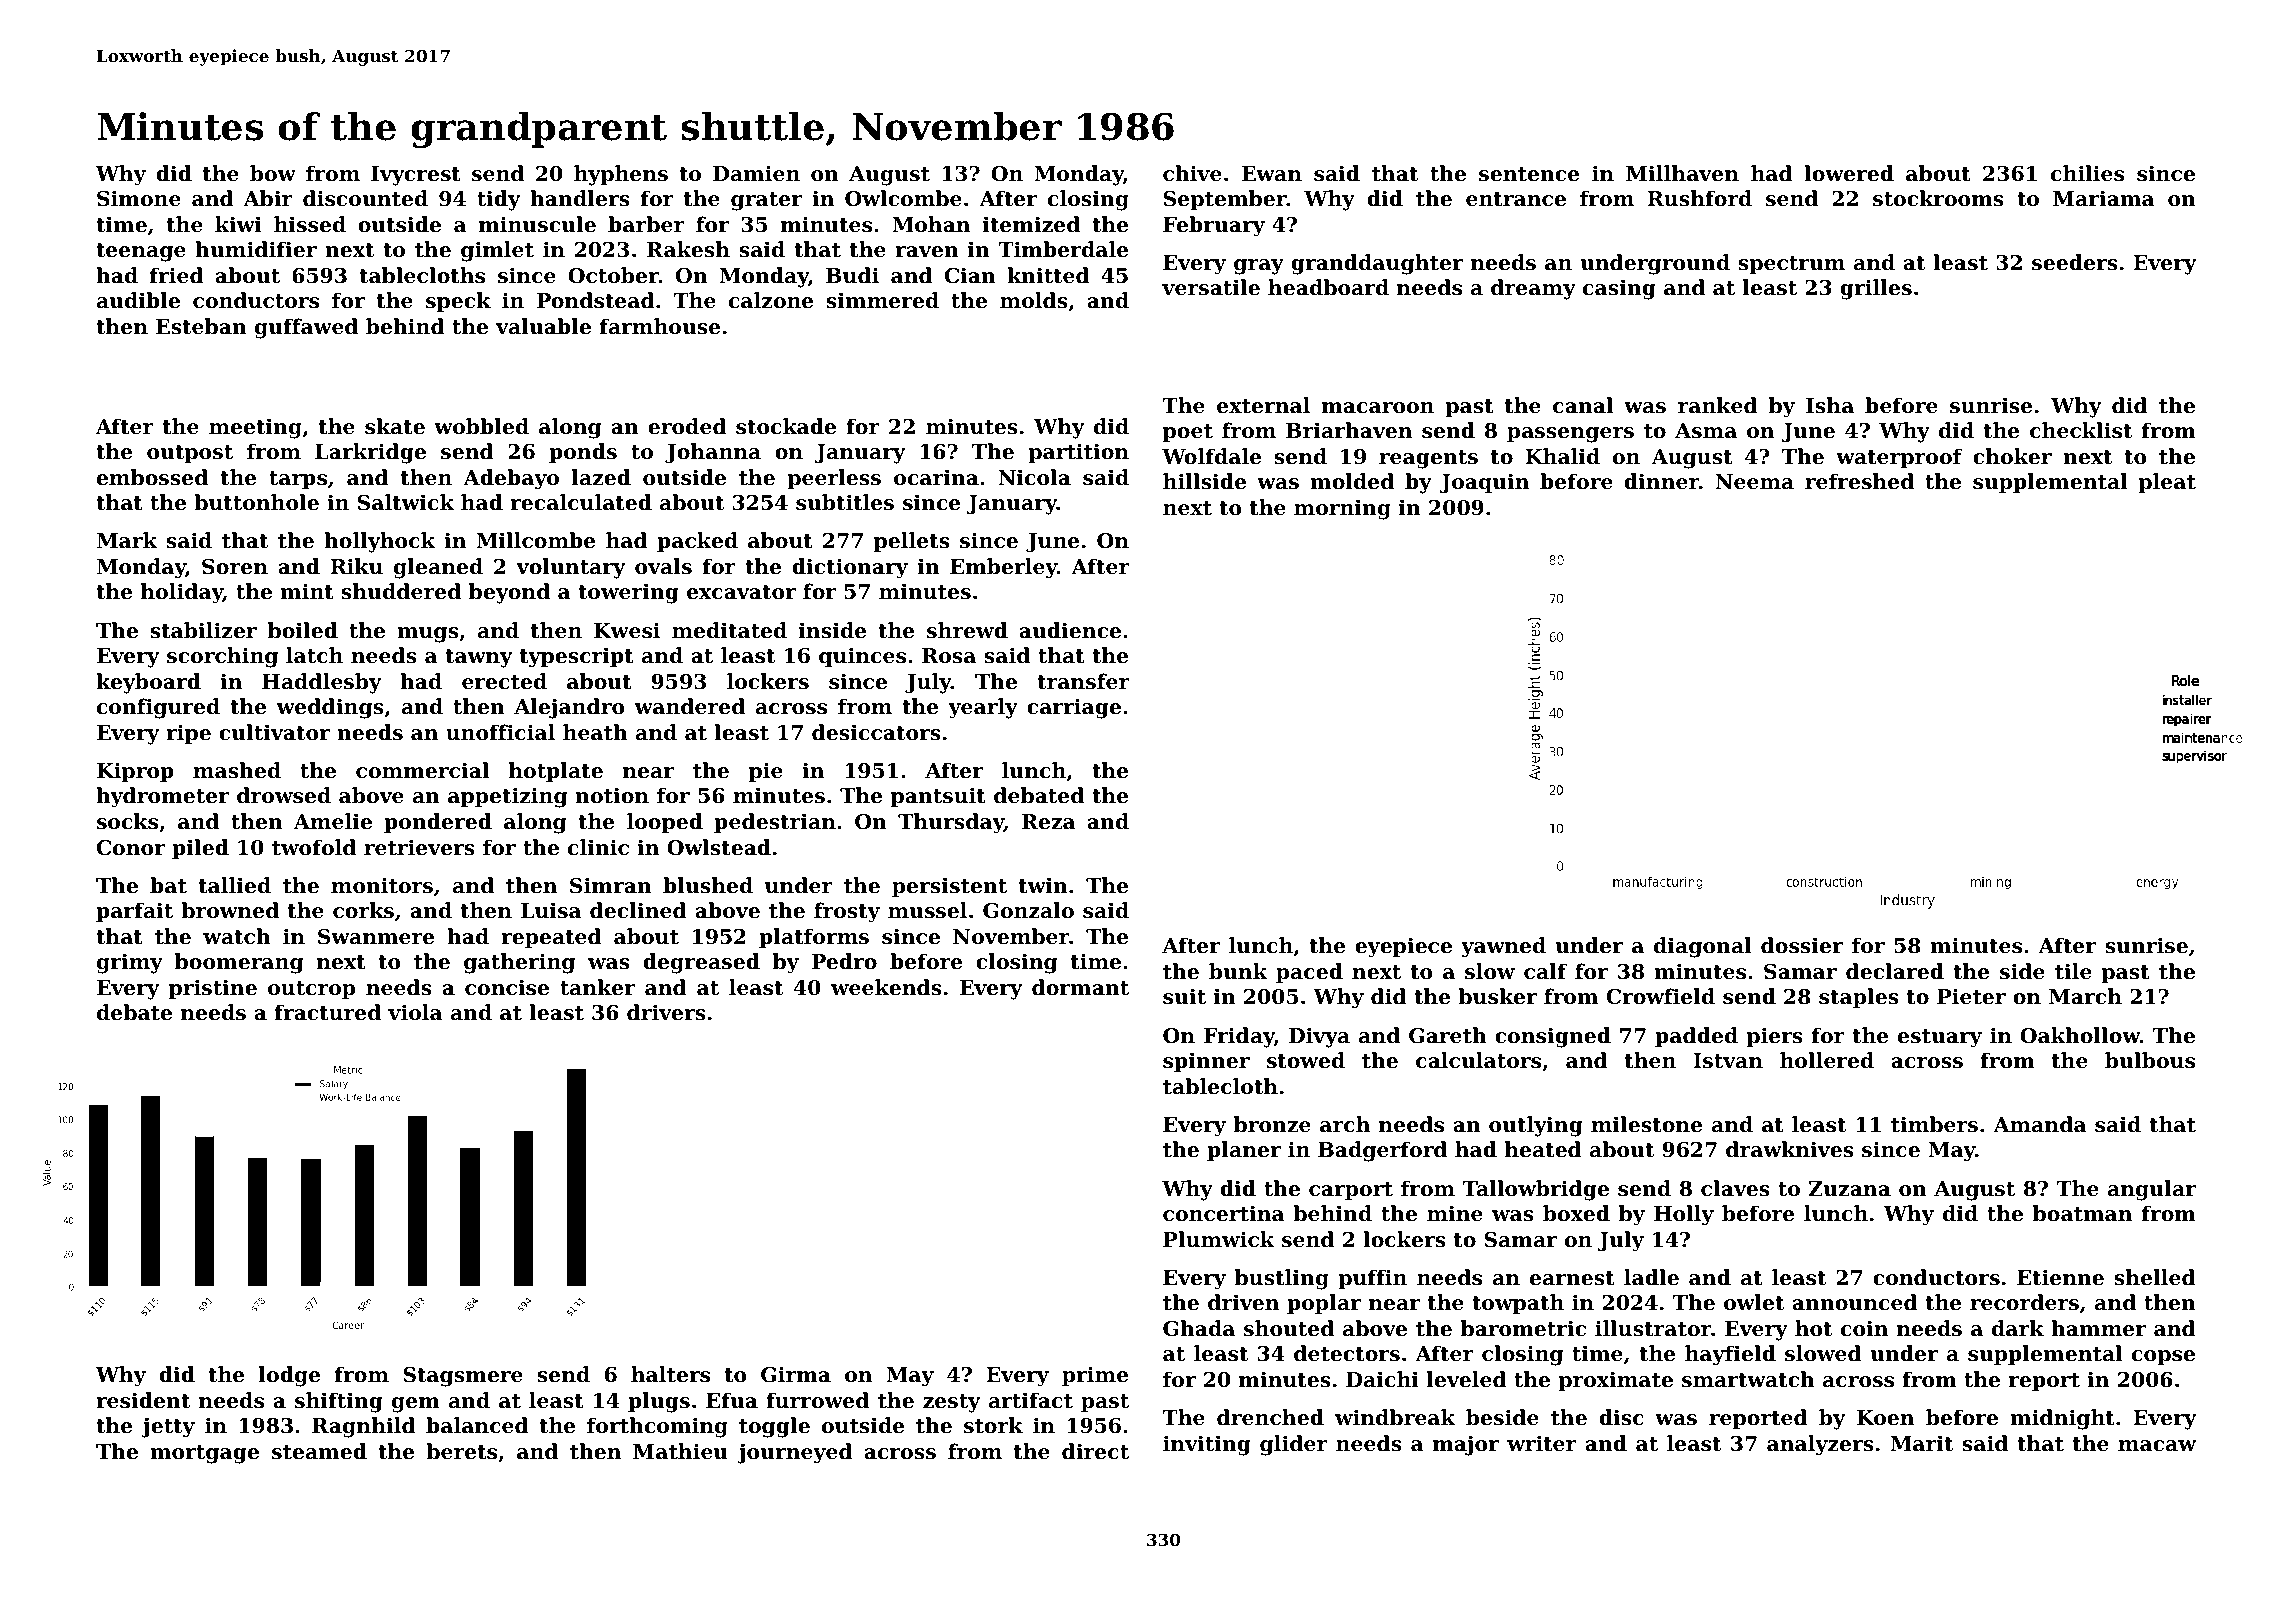  What do you see at coordinates (2167, 483) in the document?
I see `pleat` at bounding box center [2167, 483].
